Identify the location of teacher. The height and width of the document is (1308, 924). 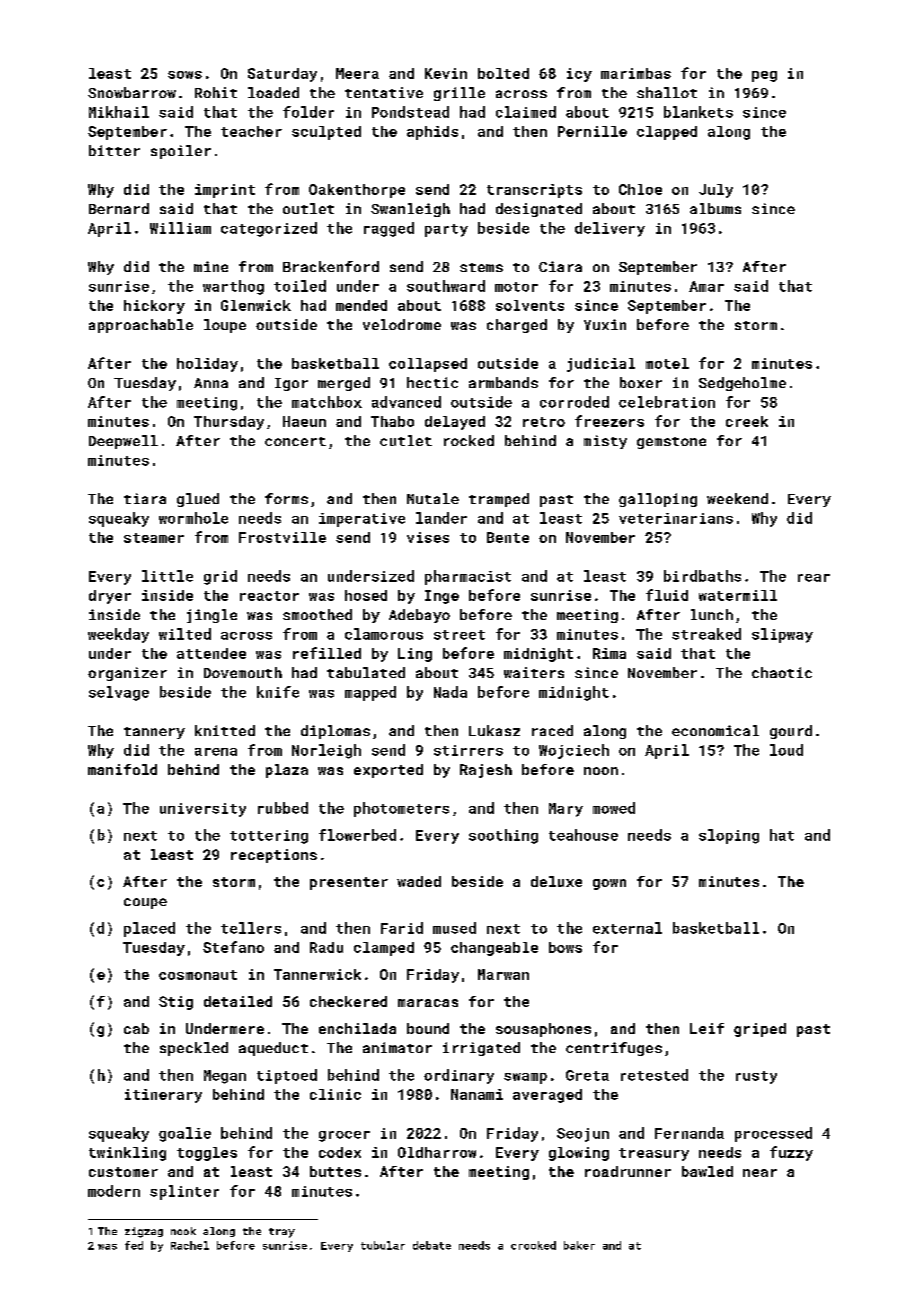
(251, 131).
